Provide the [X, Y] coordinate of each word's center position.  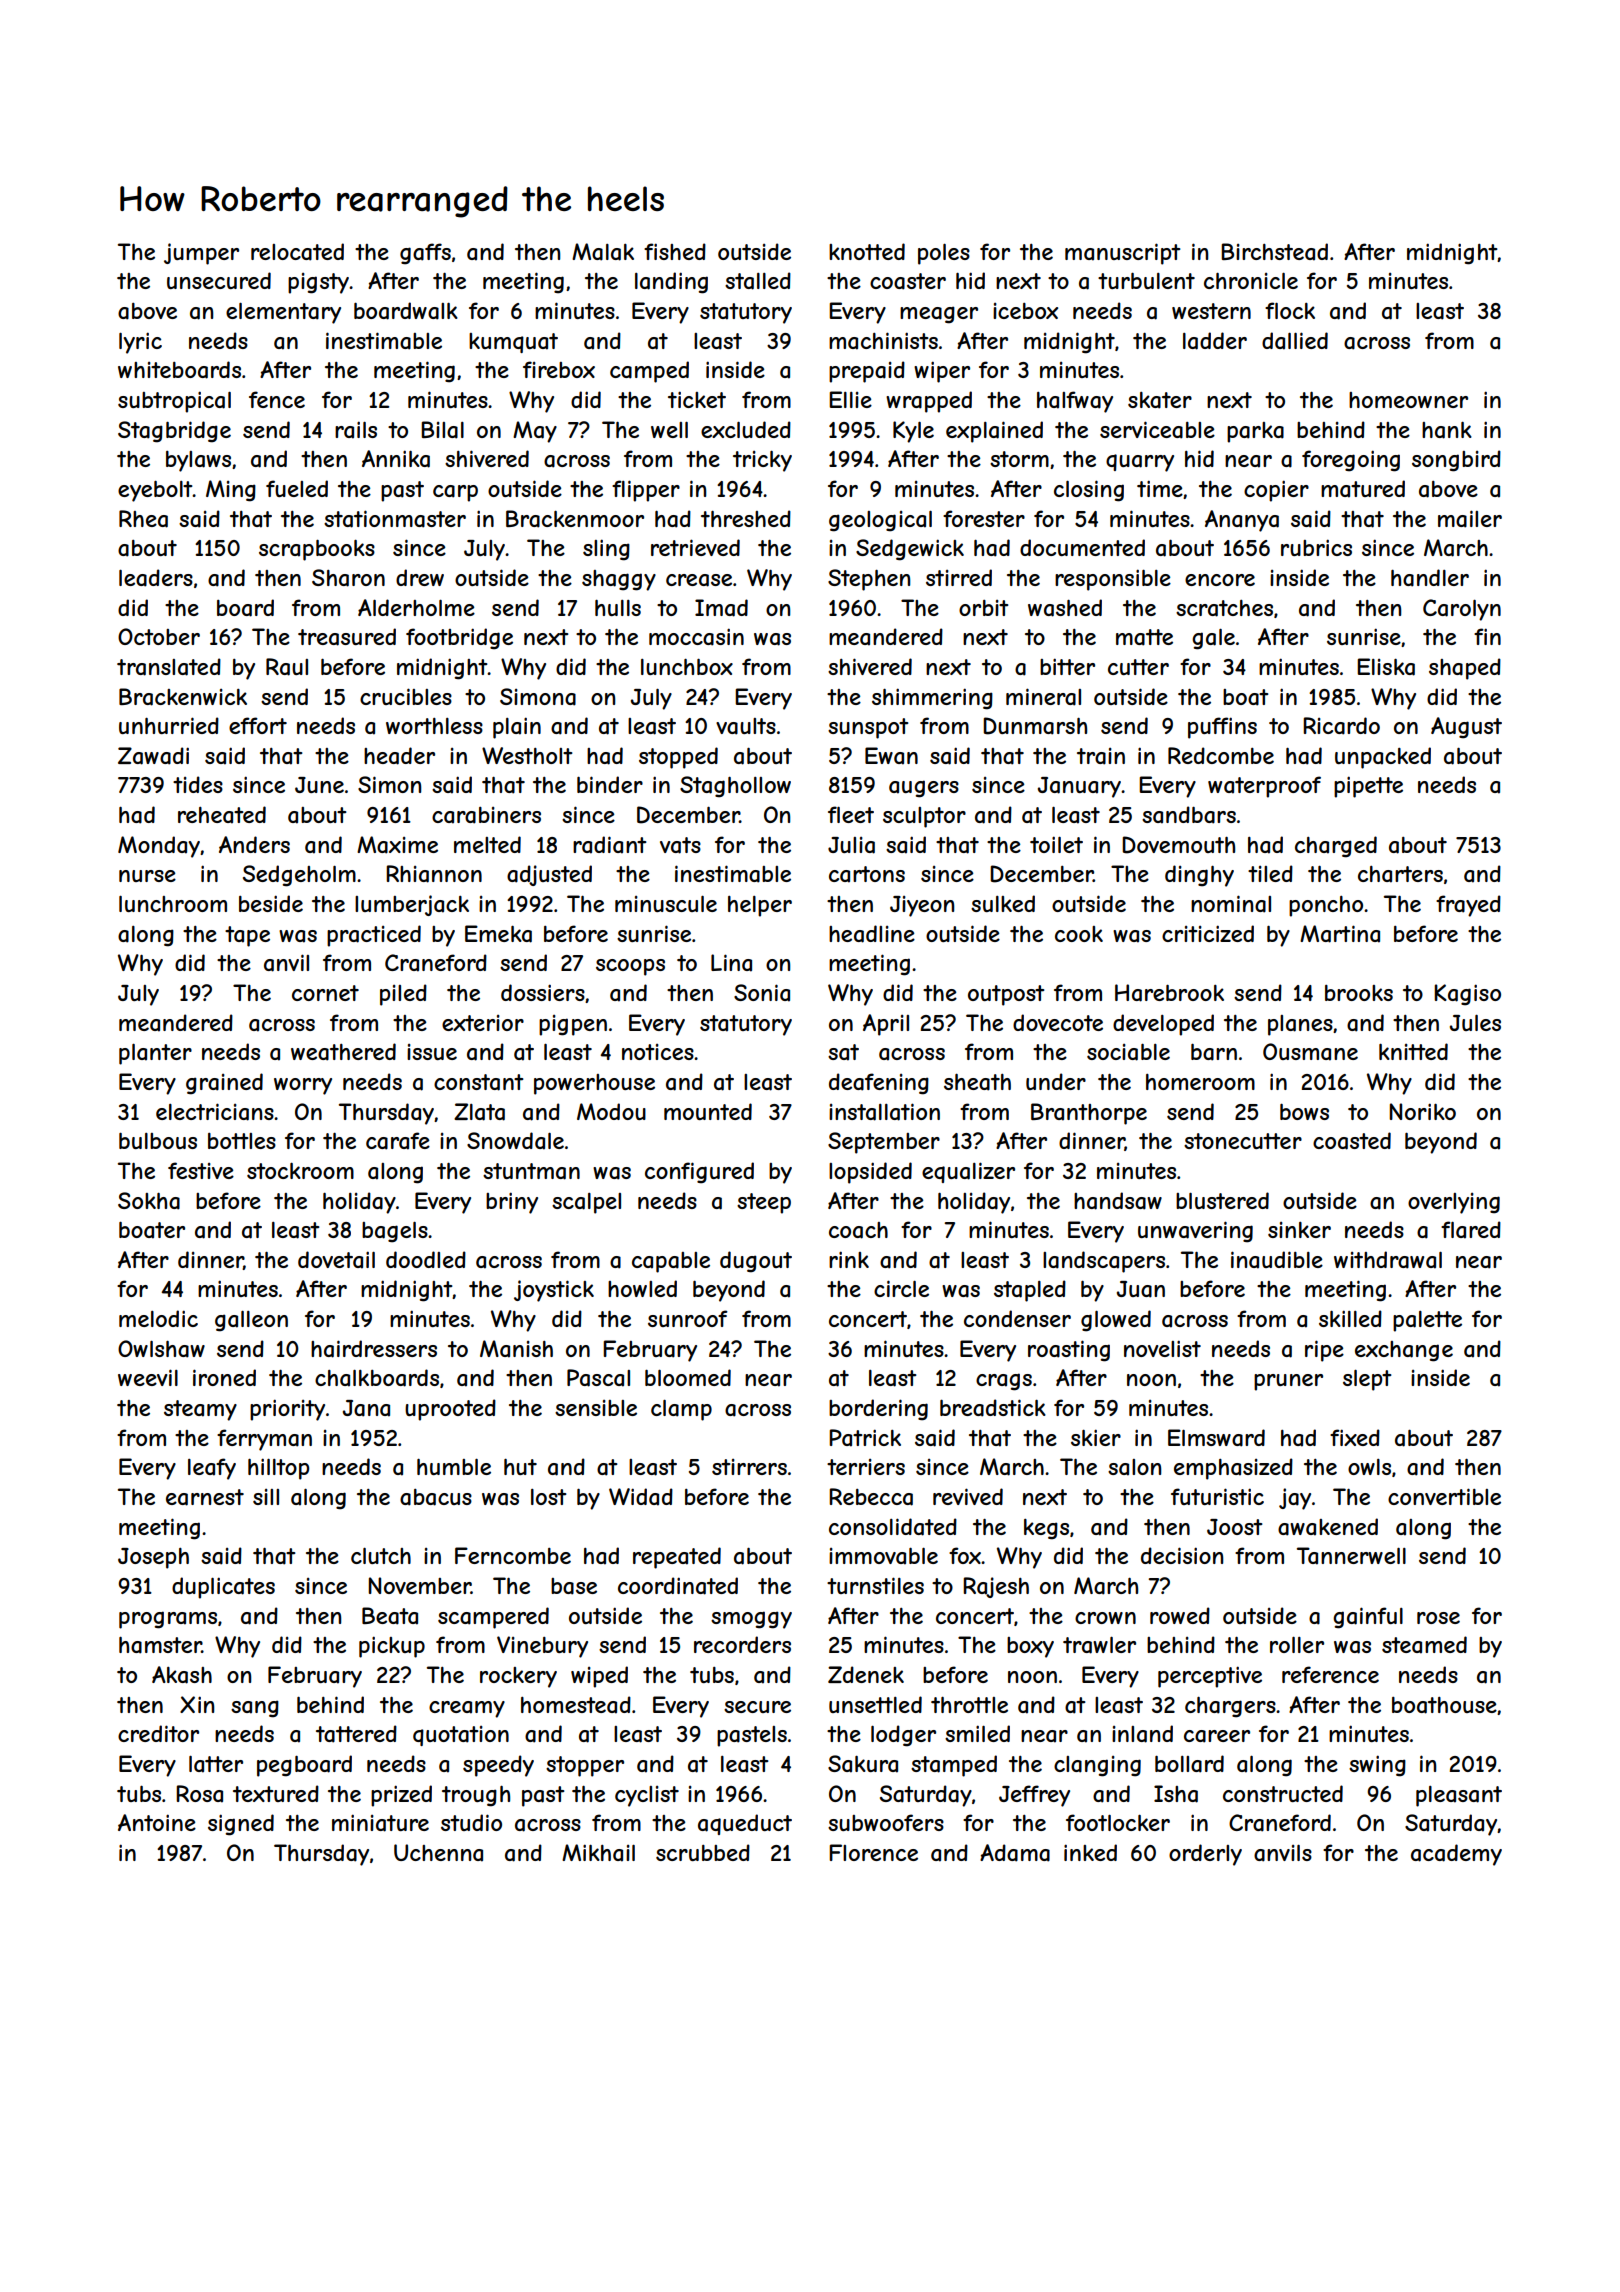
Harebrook [1169, 993]
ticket [697, 399]
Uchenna [438, 1853]
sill [266, 1497]
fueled [297, 488]
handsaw [1118, 1201]
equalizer [968, 1172]
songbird [1456, 461]
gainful [1368, 1618]
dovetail [336, 1260]
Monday [159, 847]
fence [277, 399]
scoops [630, 967]
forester [984, 518]
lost [549, 1497]
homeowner [1408, 400]
